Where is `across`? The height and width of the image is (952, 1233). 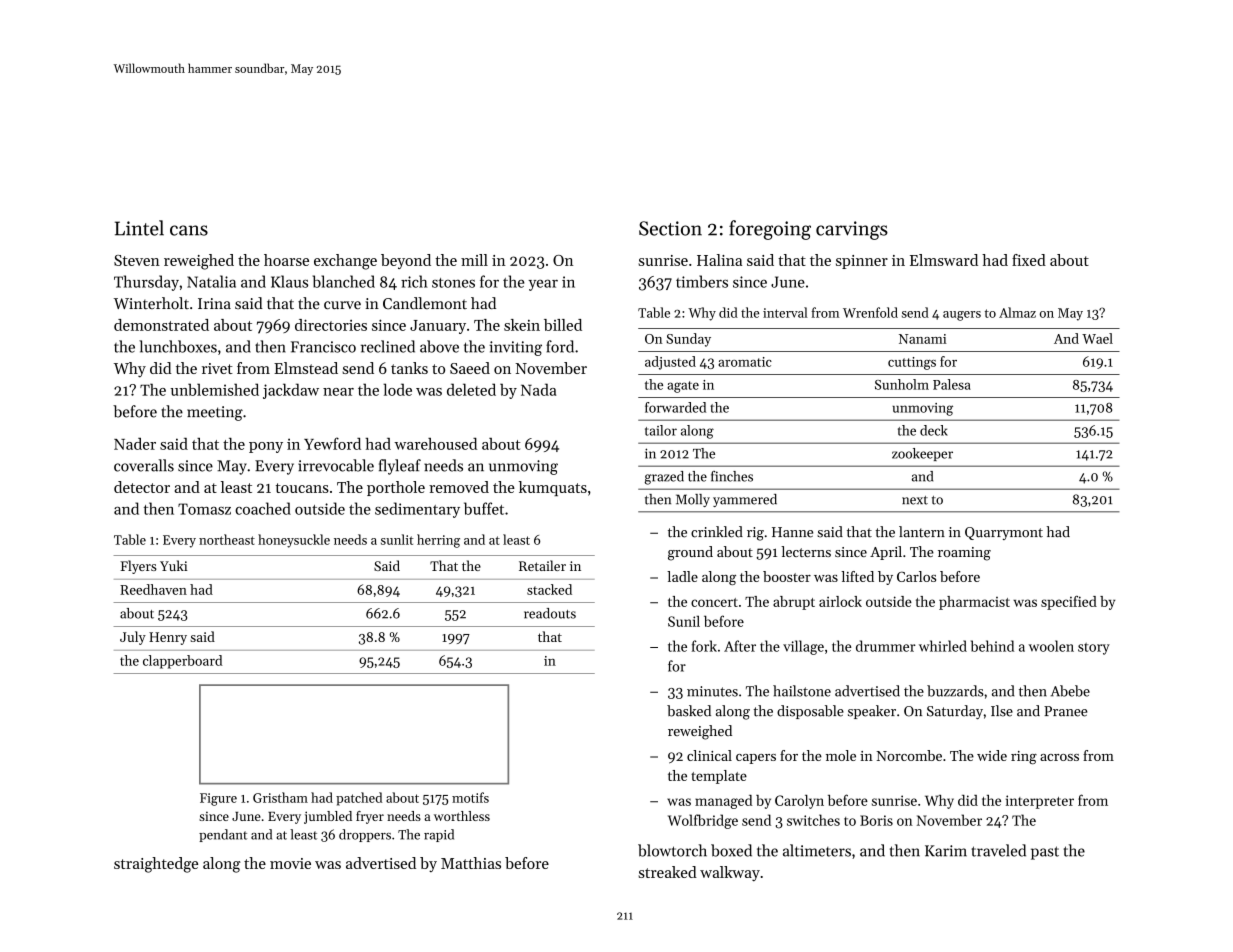
across is located at coordinates (1059, 757).
